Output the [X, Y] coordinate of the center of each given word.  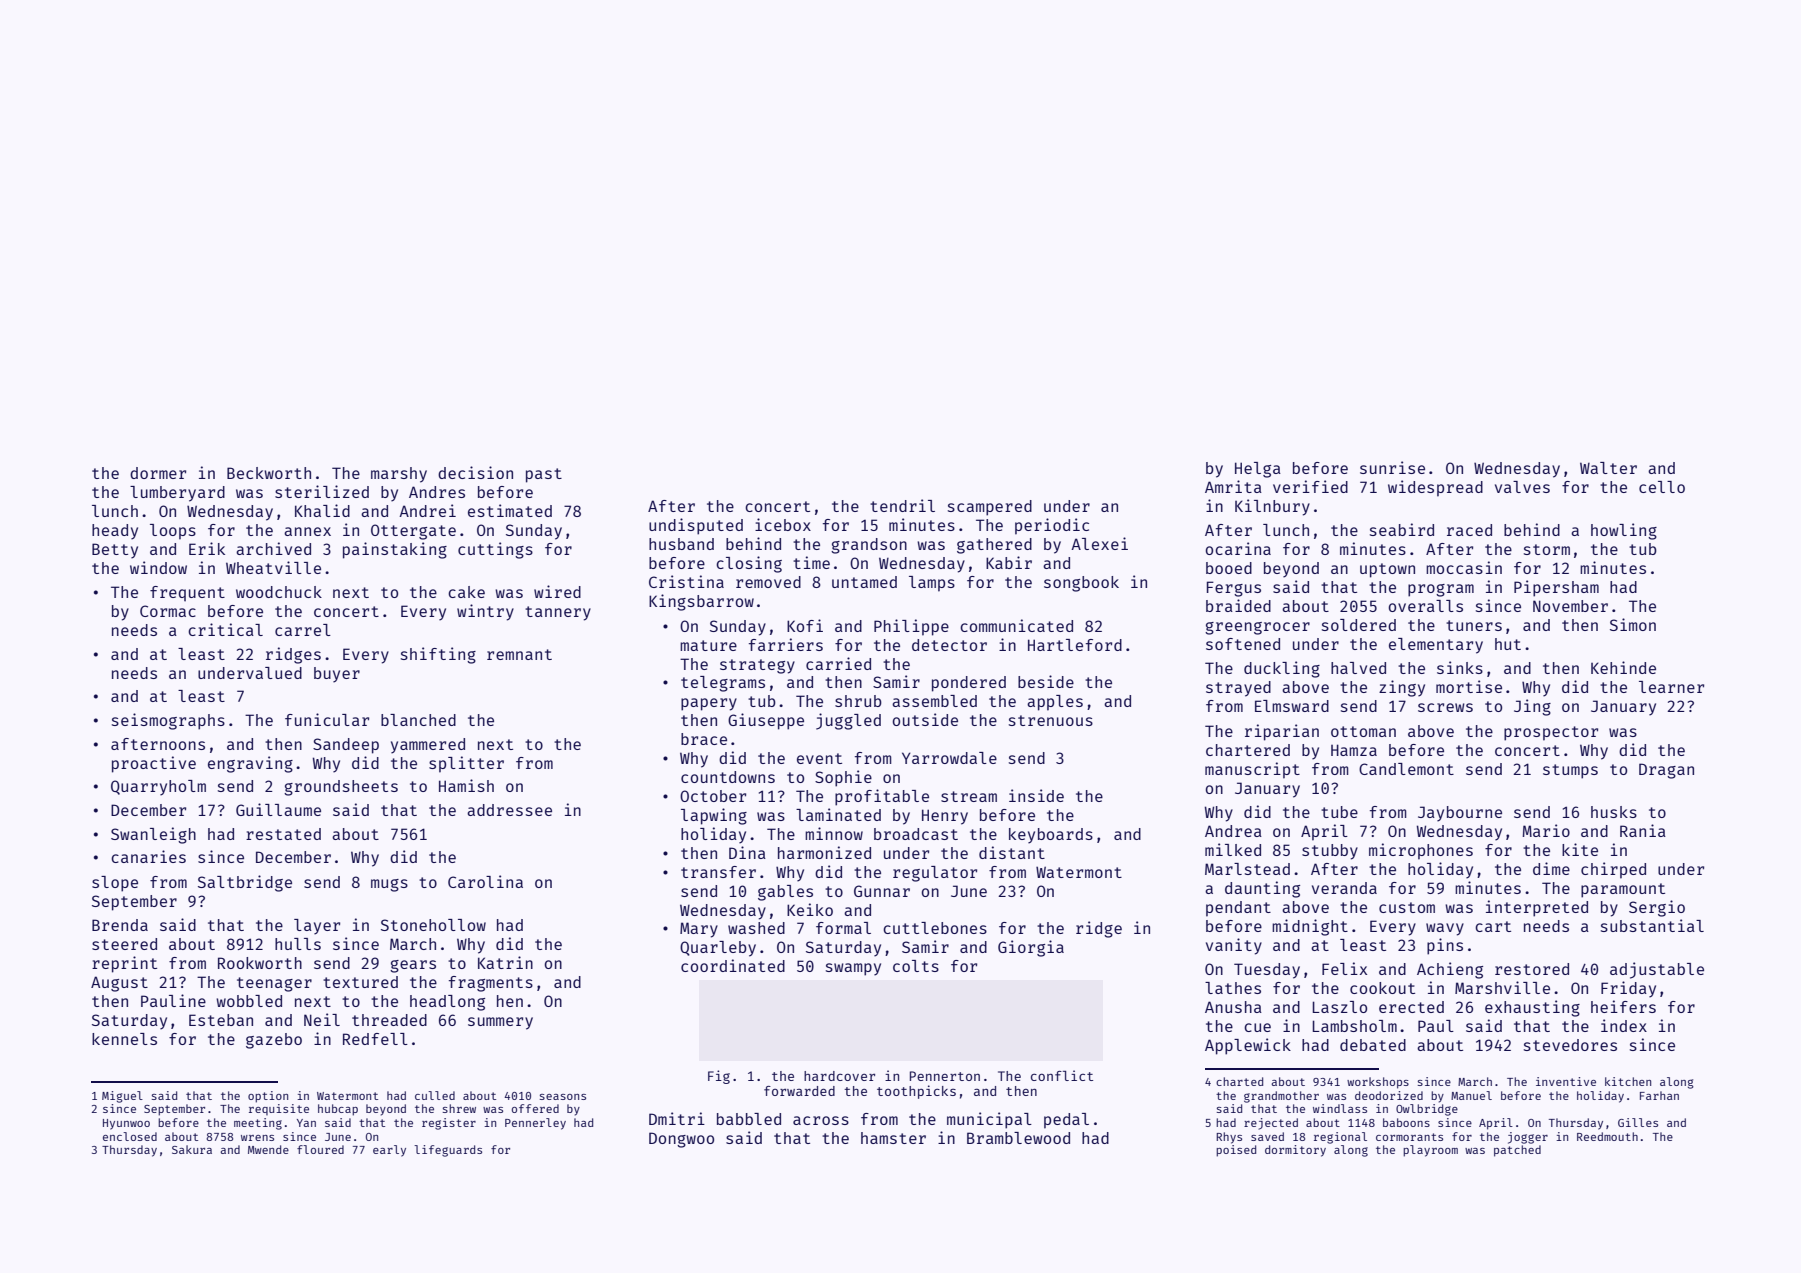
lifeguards [448, 1151]
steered [124, 944]
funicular [327, 719]
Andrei [427, 510]
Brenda [120, 925]
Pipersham [1556, 588]
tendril [902, 505]
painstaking [395, 550]
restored [1532, 969]
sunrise [1392, 467]
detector [949, 645]
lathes [1233, 988]
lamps [932, 584]
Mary [699, 930]
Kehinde [1623, 667]
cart [1493, 926]
